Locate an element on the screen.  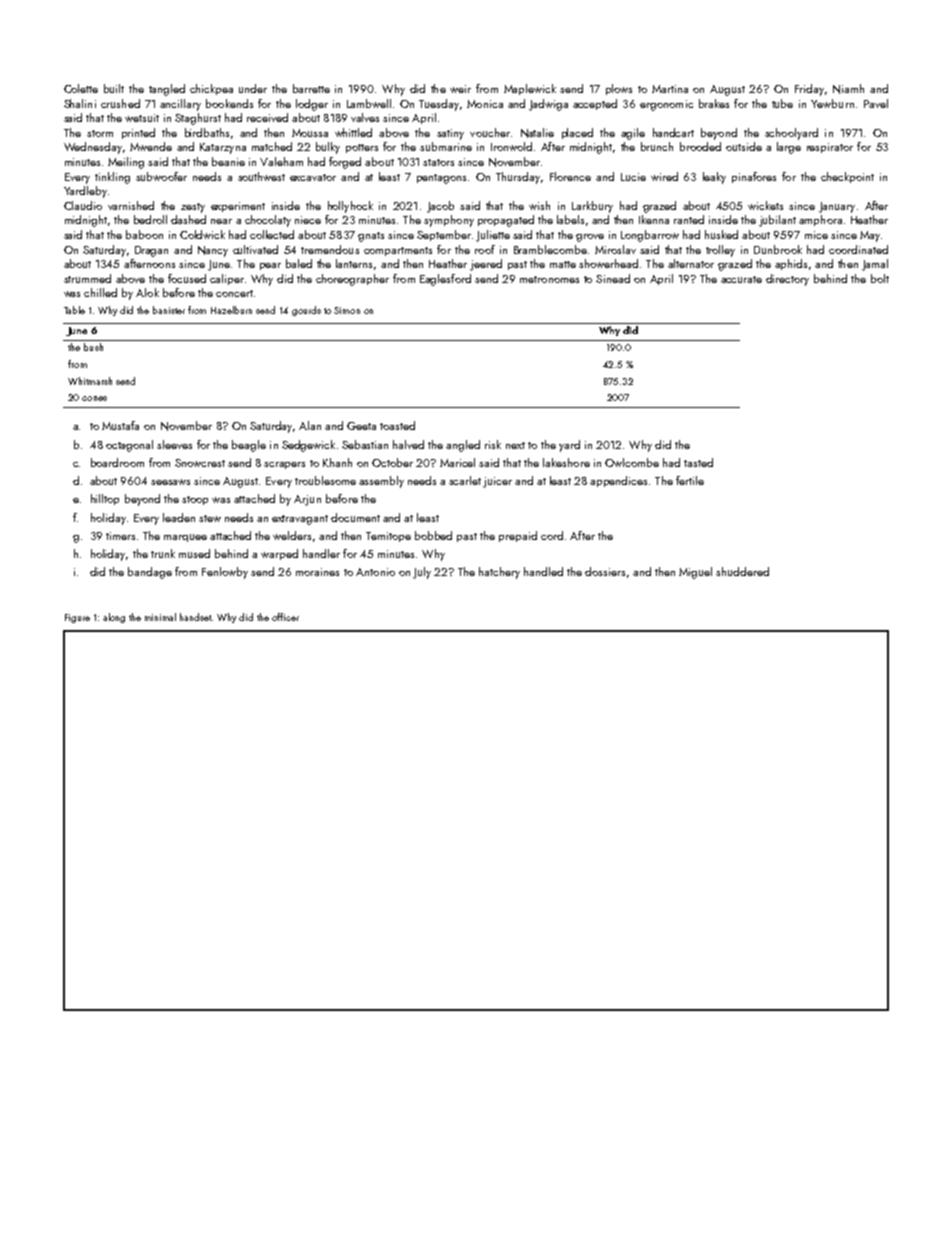
built is located at coordinates (114, 88).
